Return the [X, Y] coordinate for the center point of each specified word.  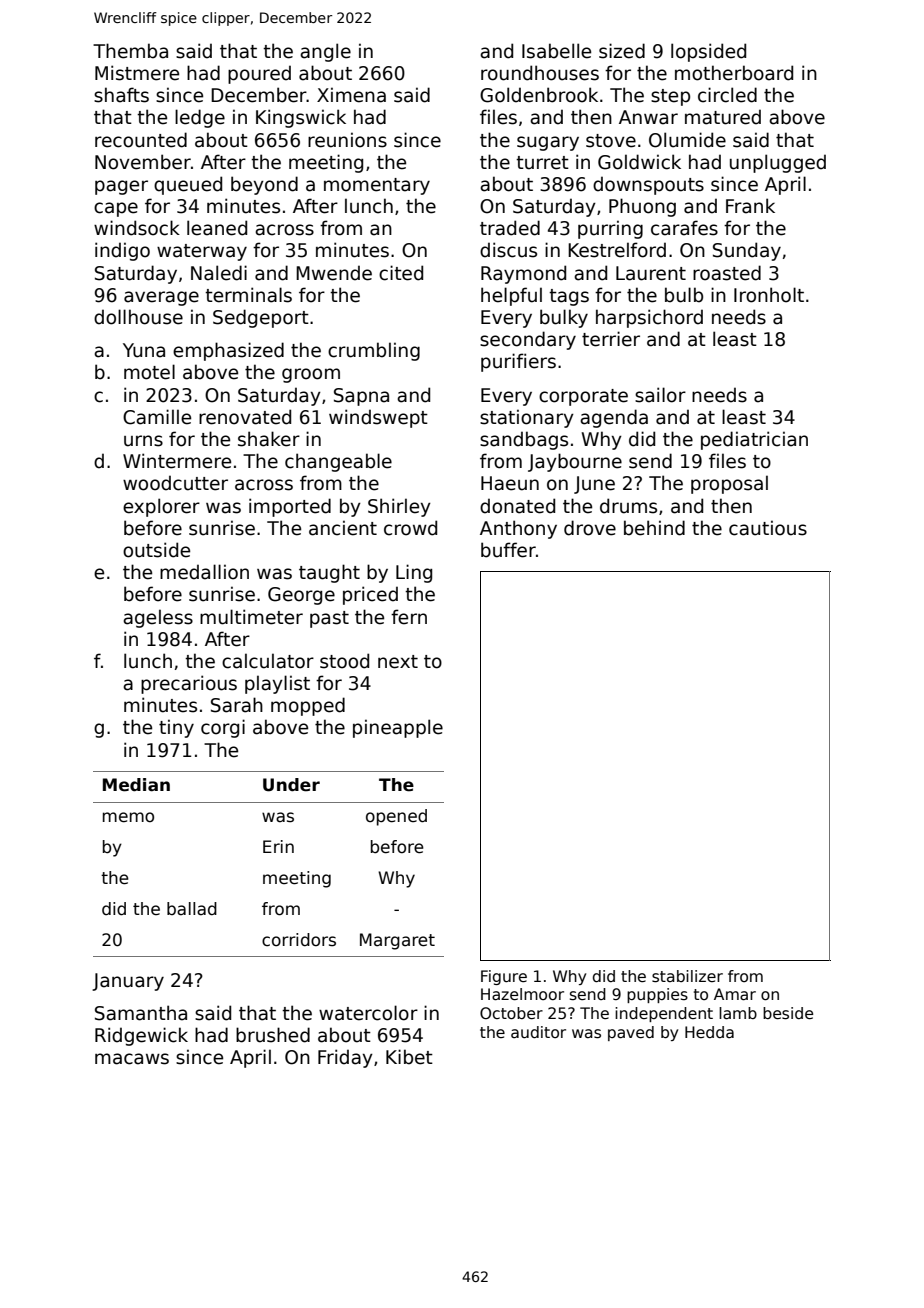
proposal [729, 484]
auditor [538, 1032]
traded [510, 228]
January [128, 982]
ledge [200, 118]
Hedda [709, 1032]
